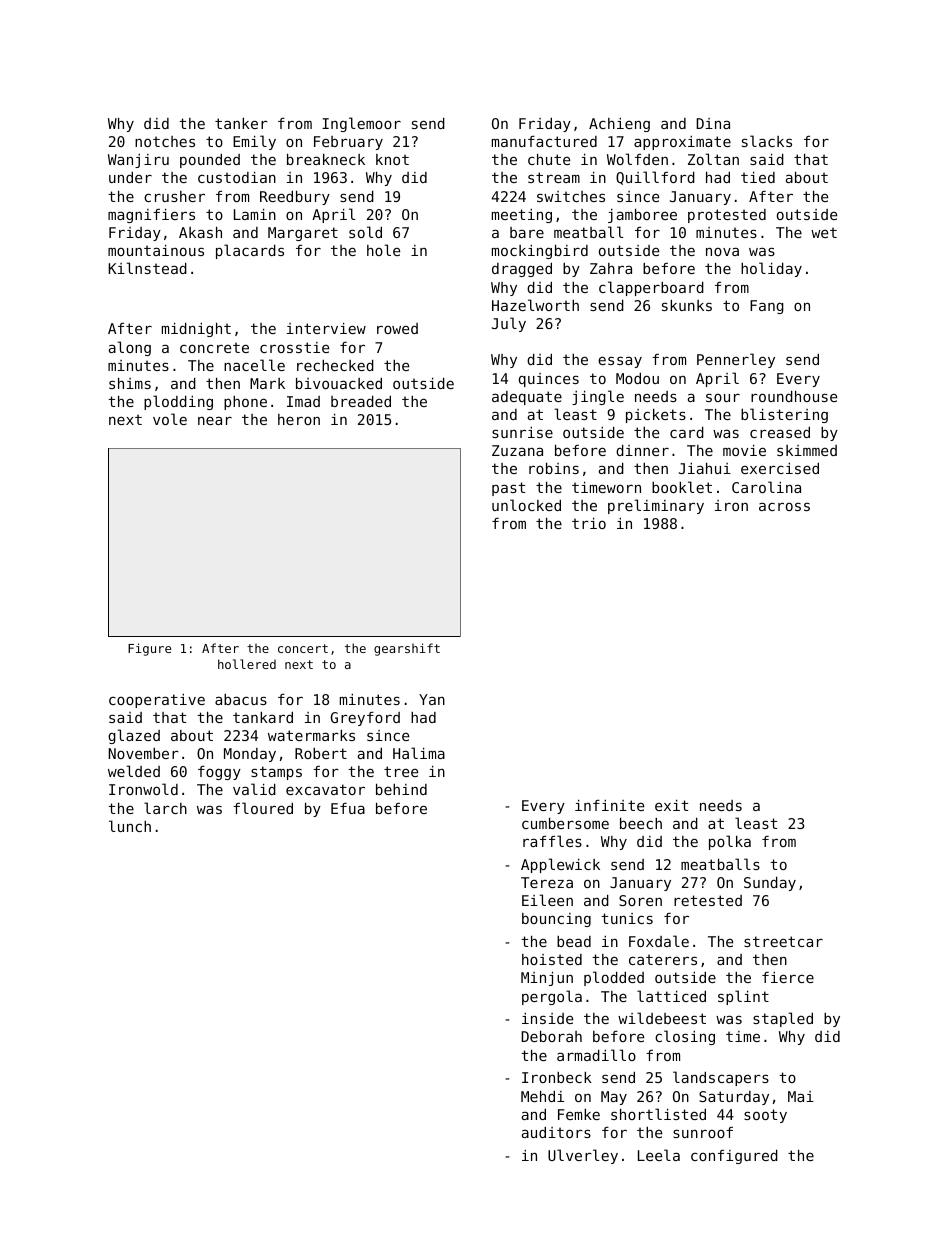 This screenshot has height=1233, width=952. What do you see at coordinates (788, 977) in the screenshot?
I see `fierce` at bounding box center [788, 977].
